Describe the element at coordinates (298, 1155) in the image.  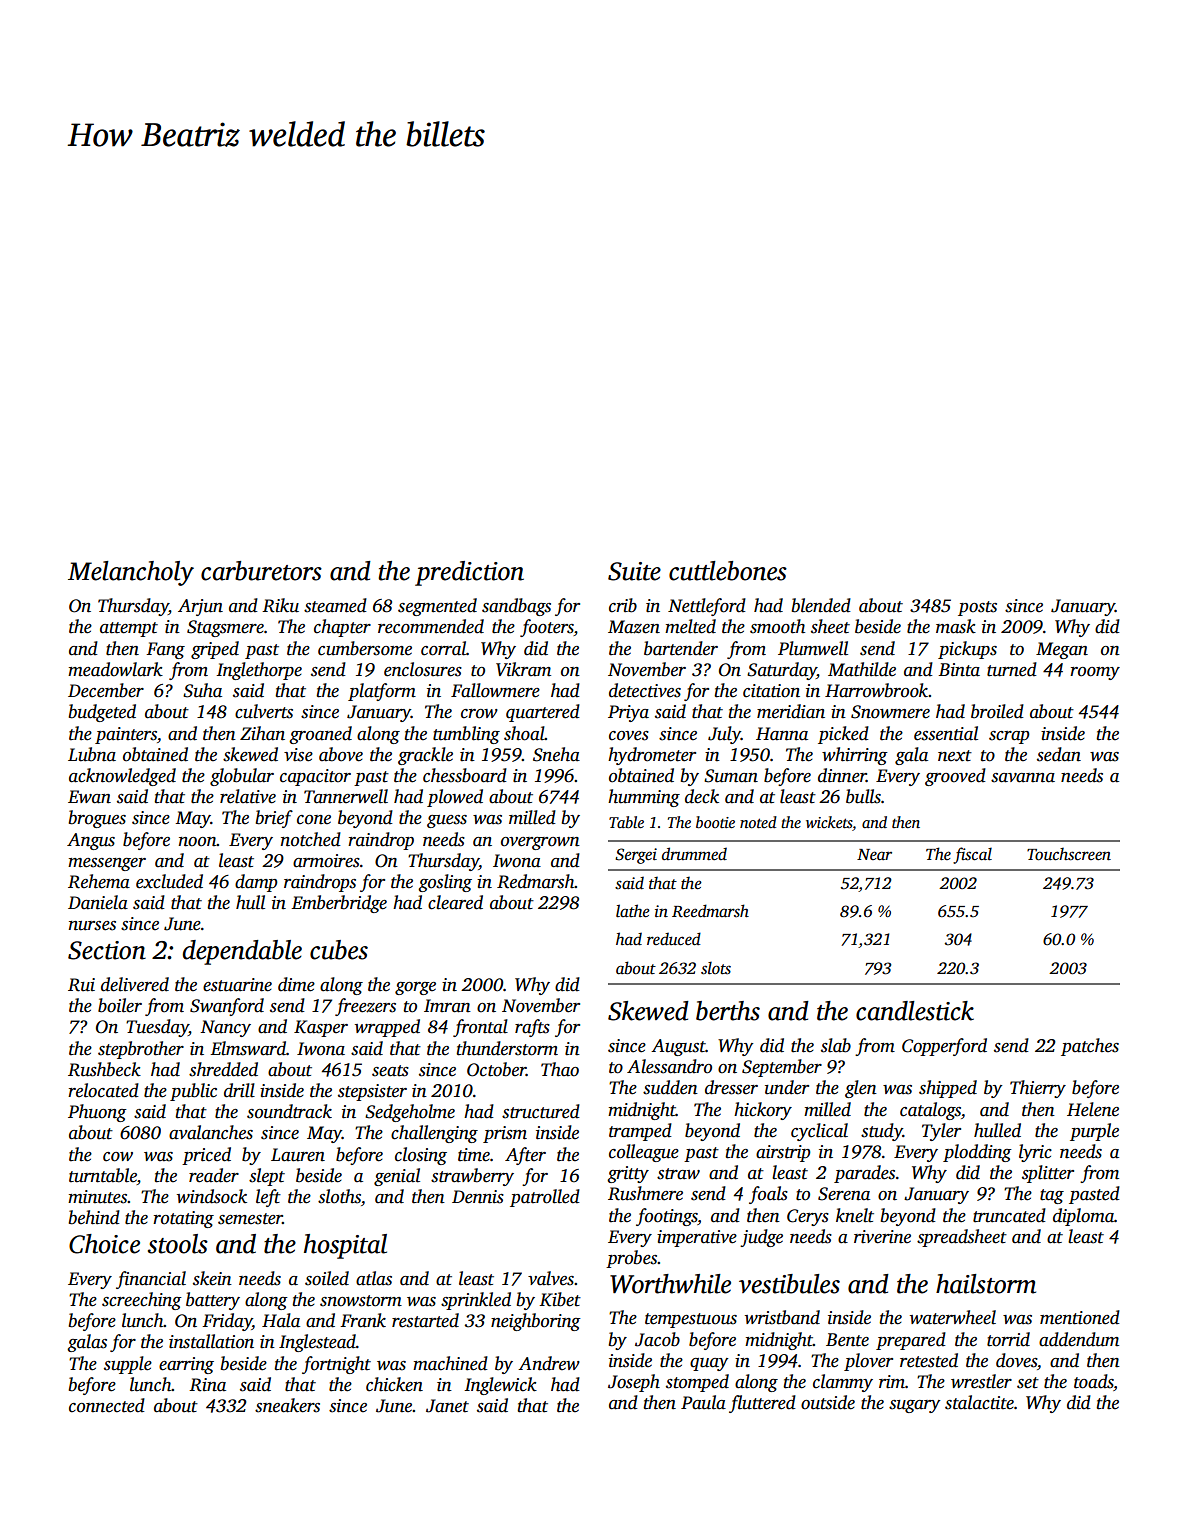
I see `Lauren` at that location.
